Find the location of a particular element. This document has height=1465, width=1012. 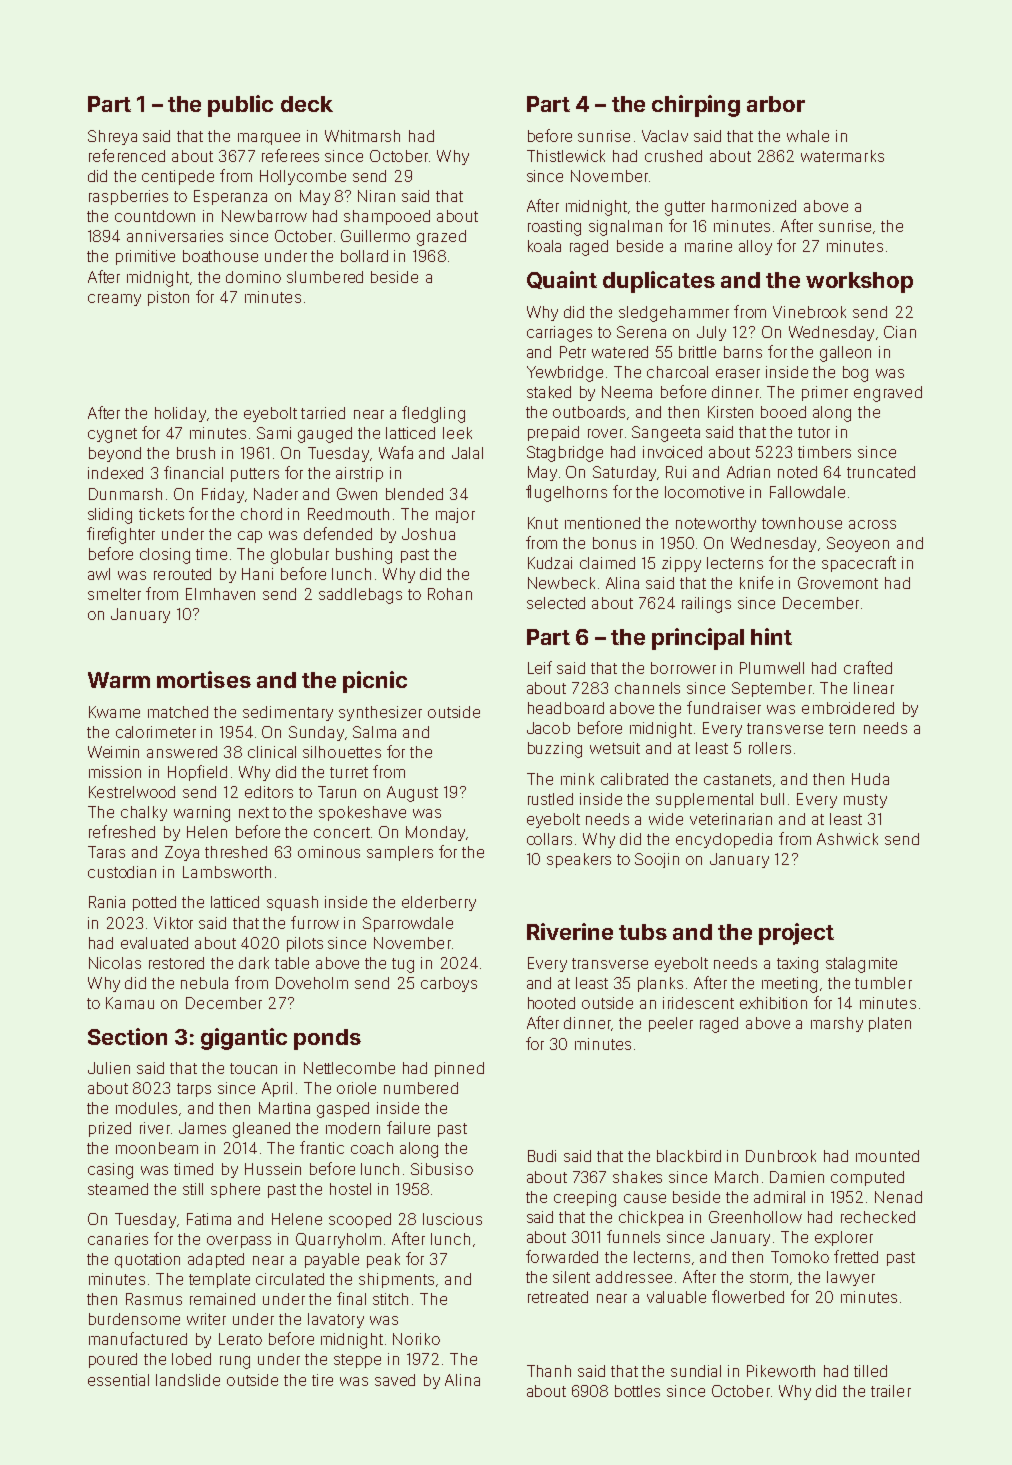

Shreya is located at coordinates (112, 137).
